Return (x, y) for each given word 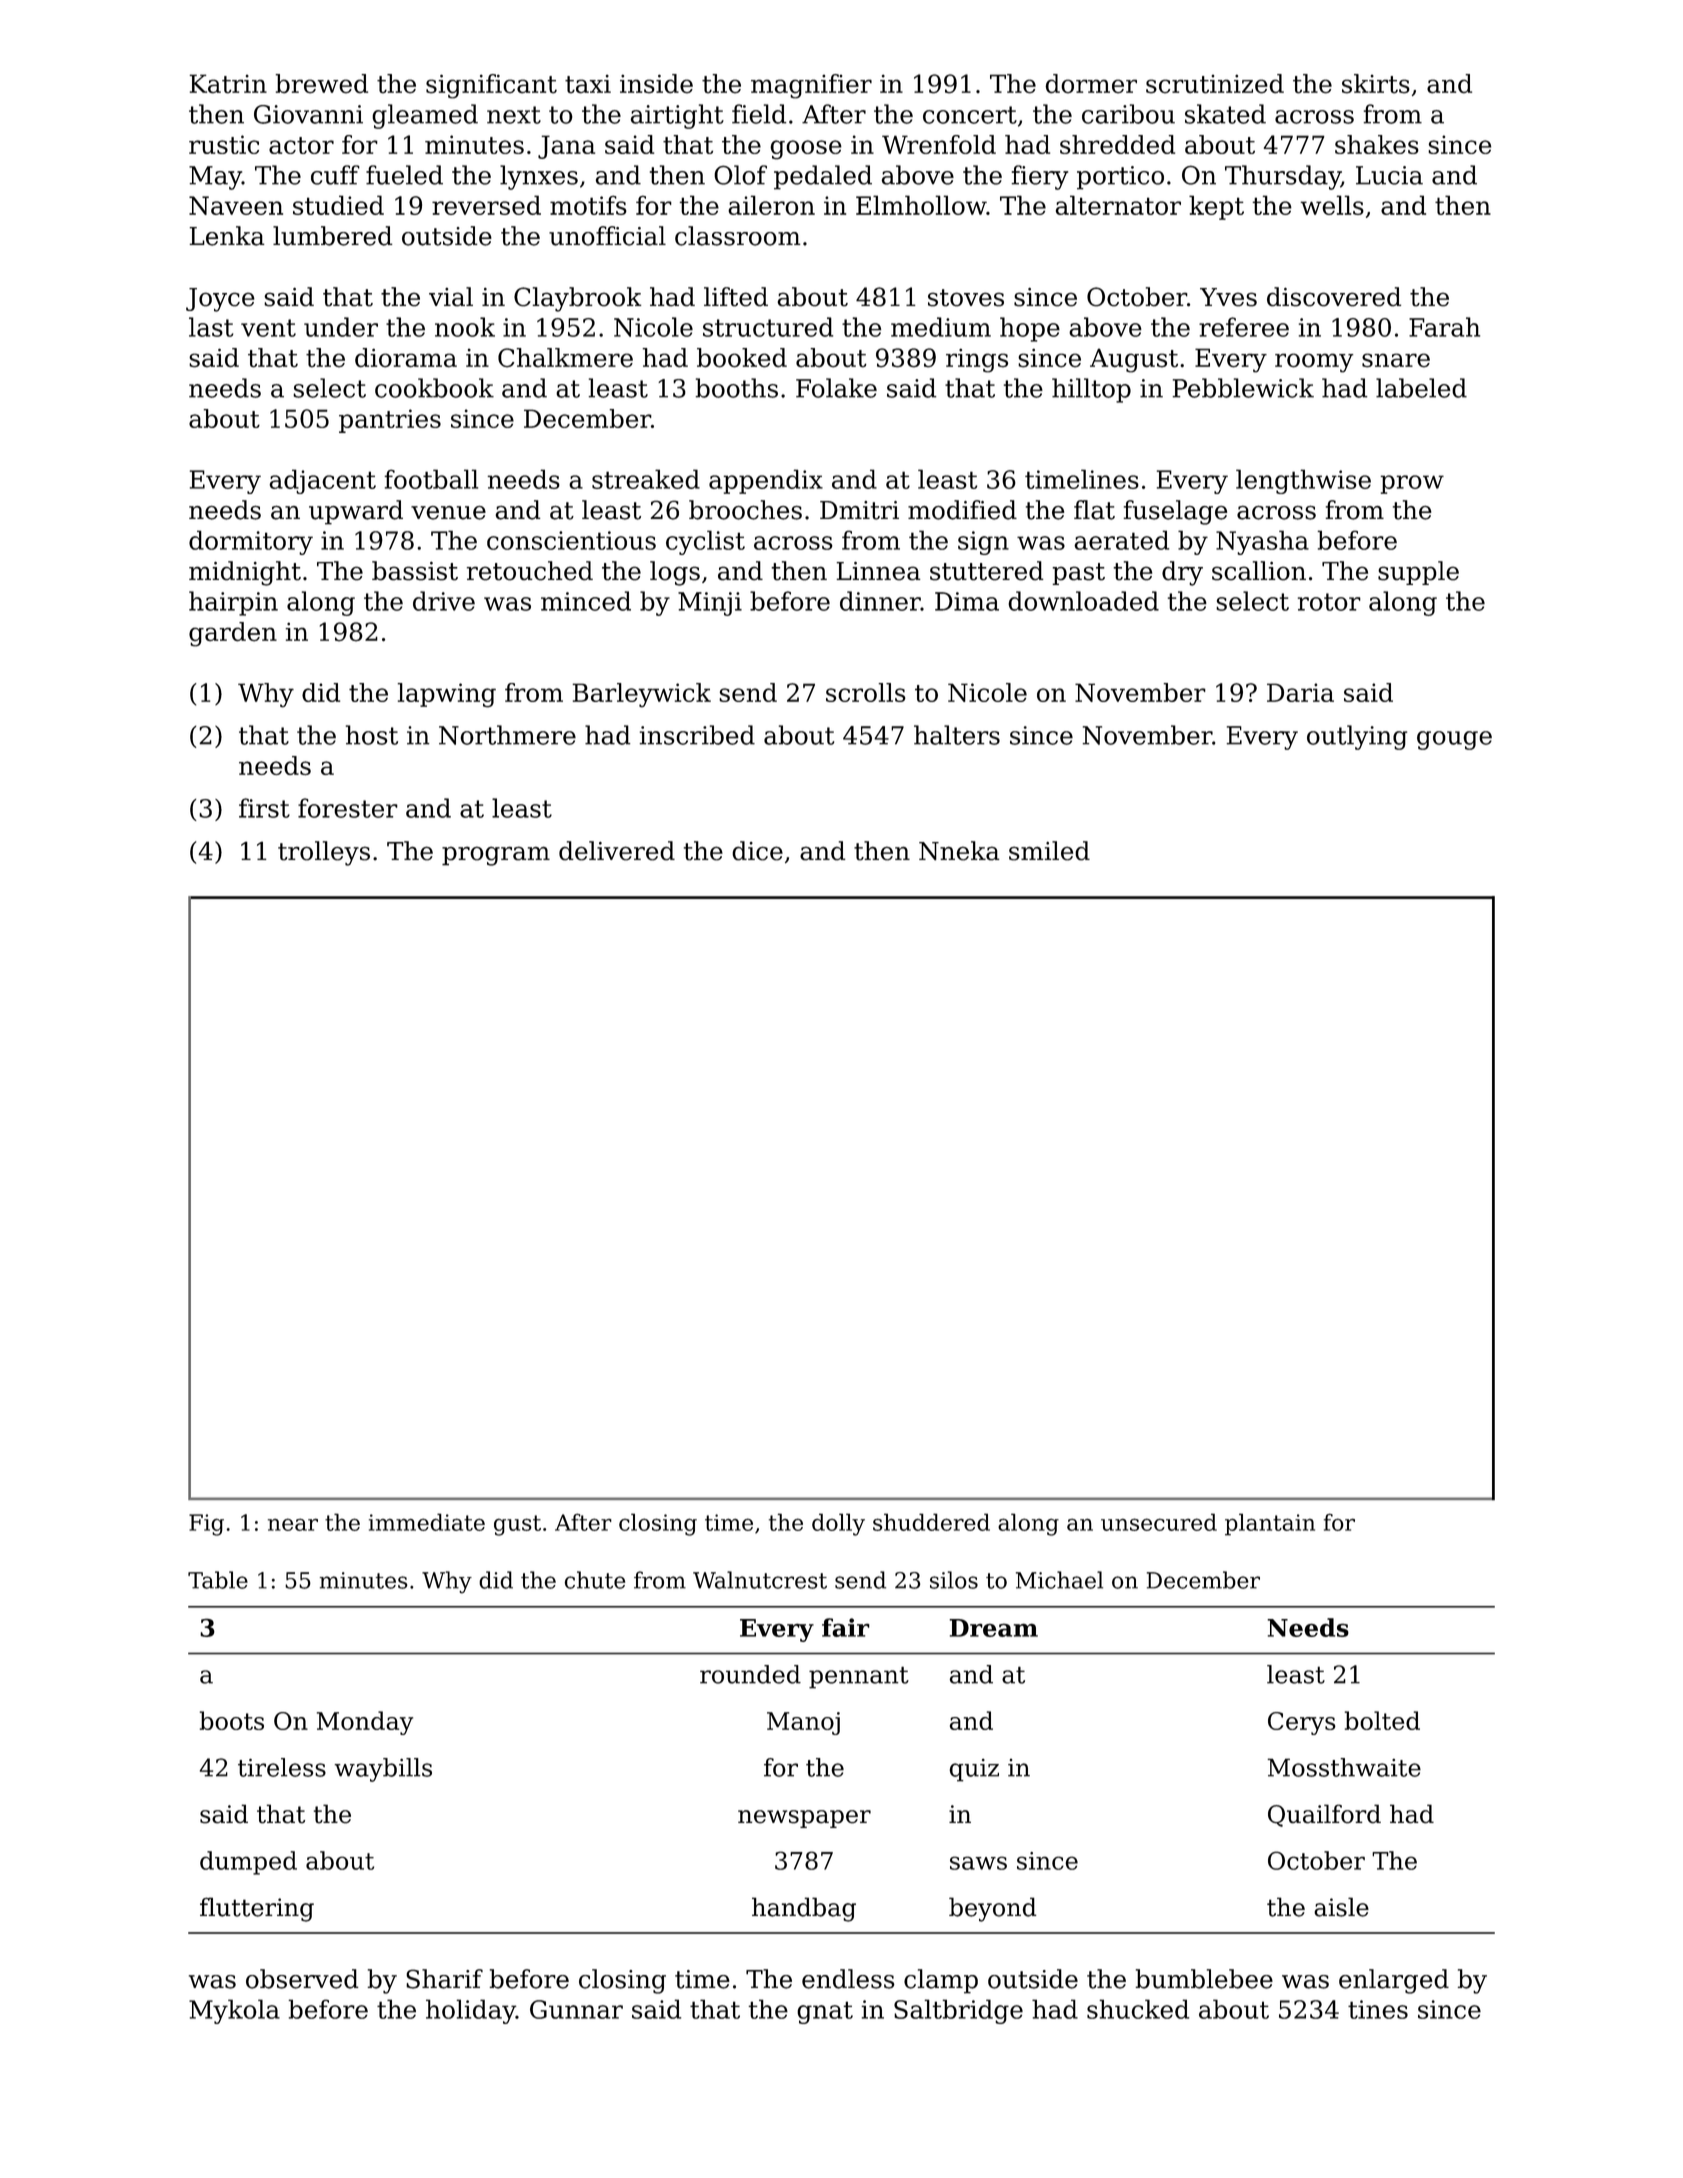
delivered (617, 851)
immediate (427, 1522)
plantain (1270, 1524)
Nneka (959, 851)
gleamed (425, 116)
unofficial (607, 236)
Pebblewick (1243, 388)
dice (757, 851)
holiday (471, 2011)
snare (1396, 360)
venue (448, 513)
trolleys (324, 853)
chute (594, 1580)
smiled (1049, 851)
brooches (745, 510)
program (496, 856)
